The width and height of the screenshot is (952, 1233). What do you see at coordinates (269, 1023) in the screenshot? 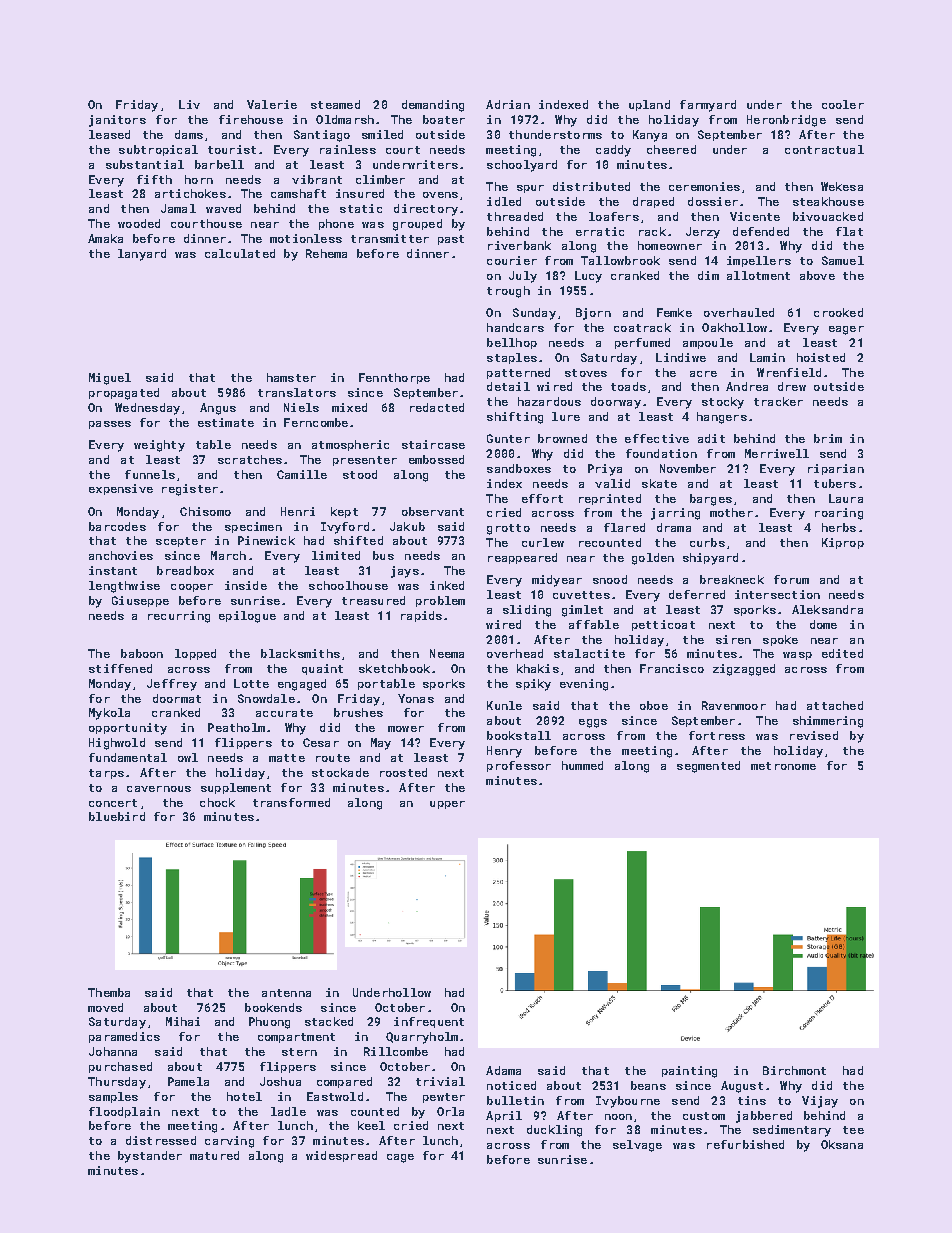
I see `Phuong` at bounding box center [269, 1023].
